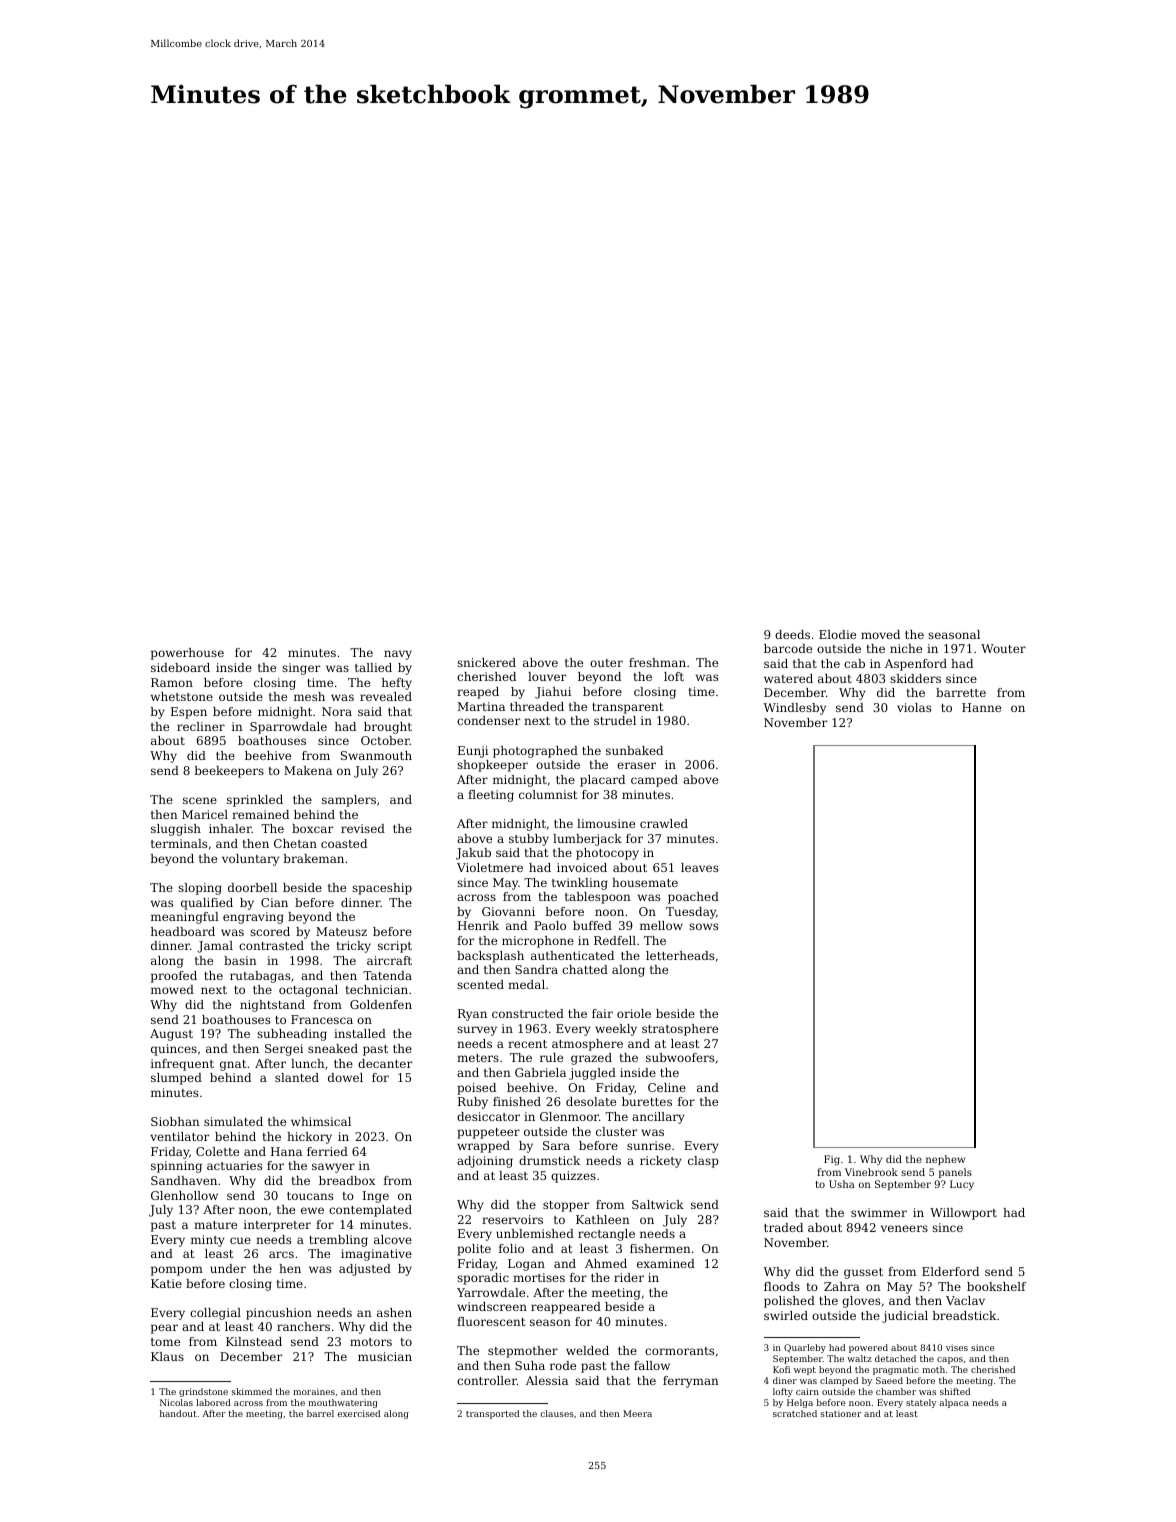 The width and height of the page is (1176, 1522). Describe the element at coordinates (904, 1228) in the page. I see `veneers` at that location.
